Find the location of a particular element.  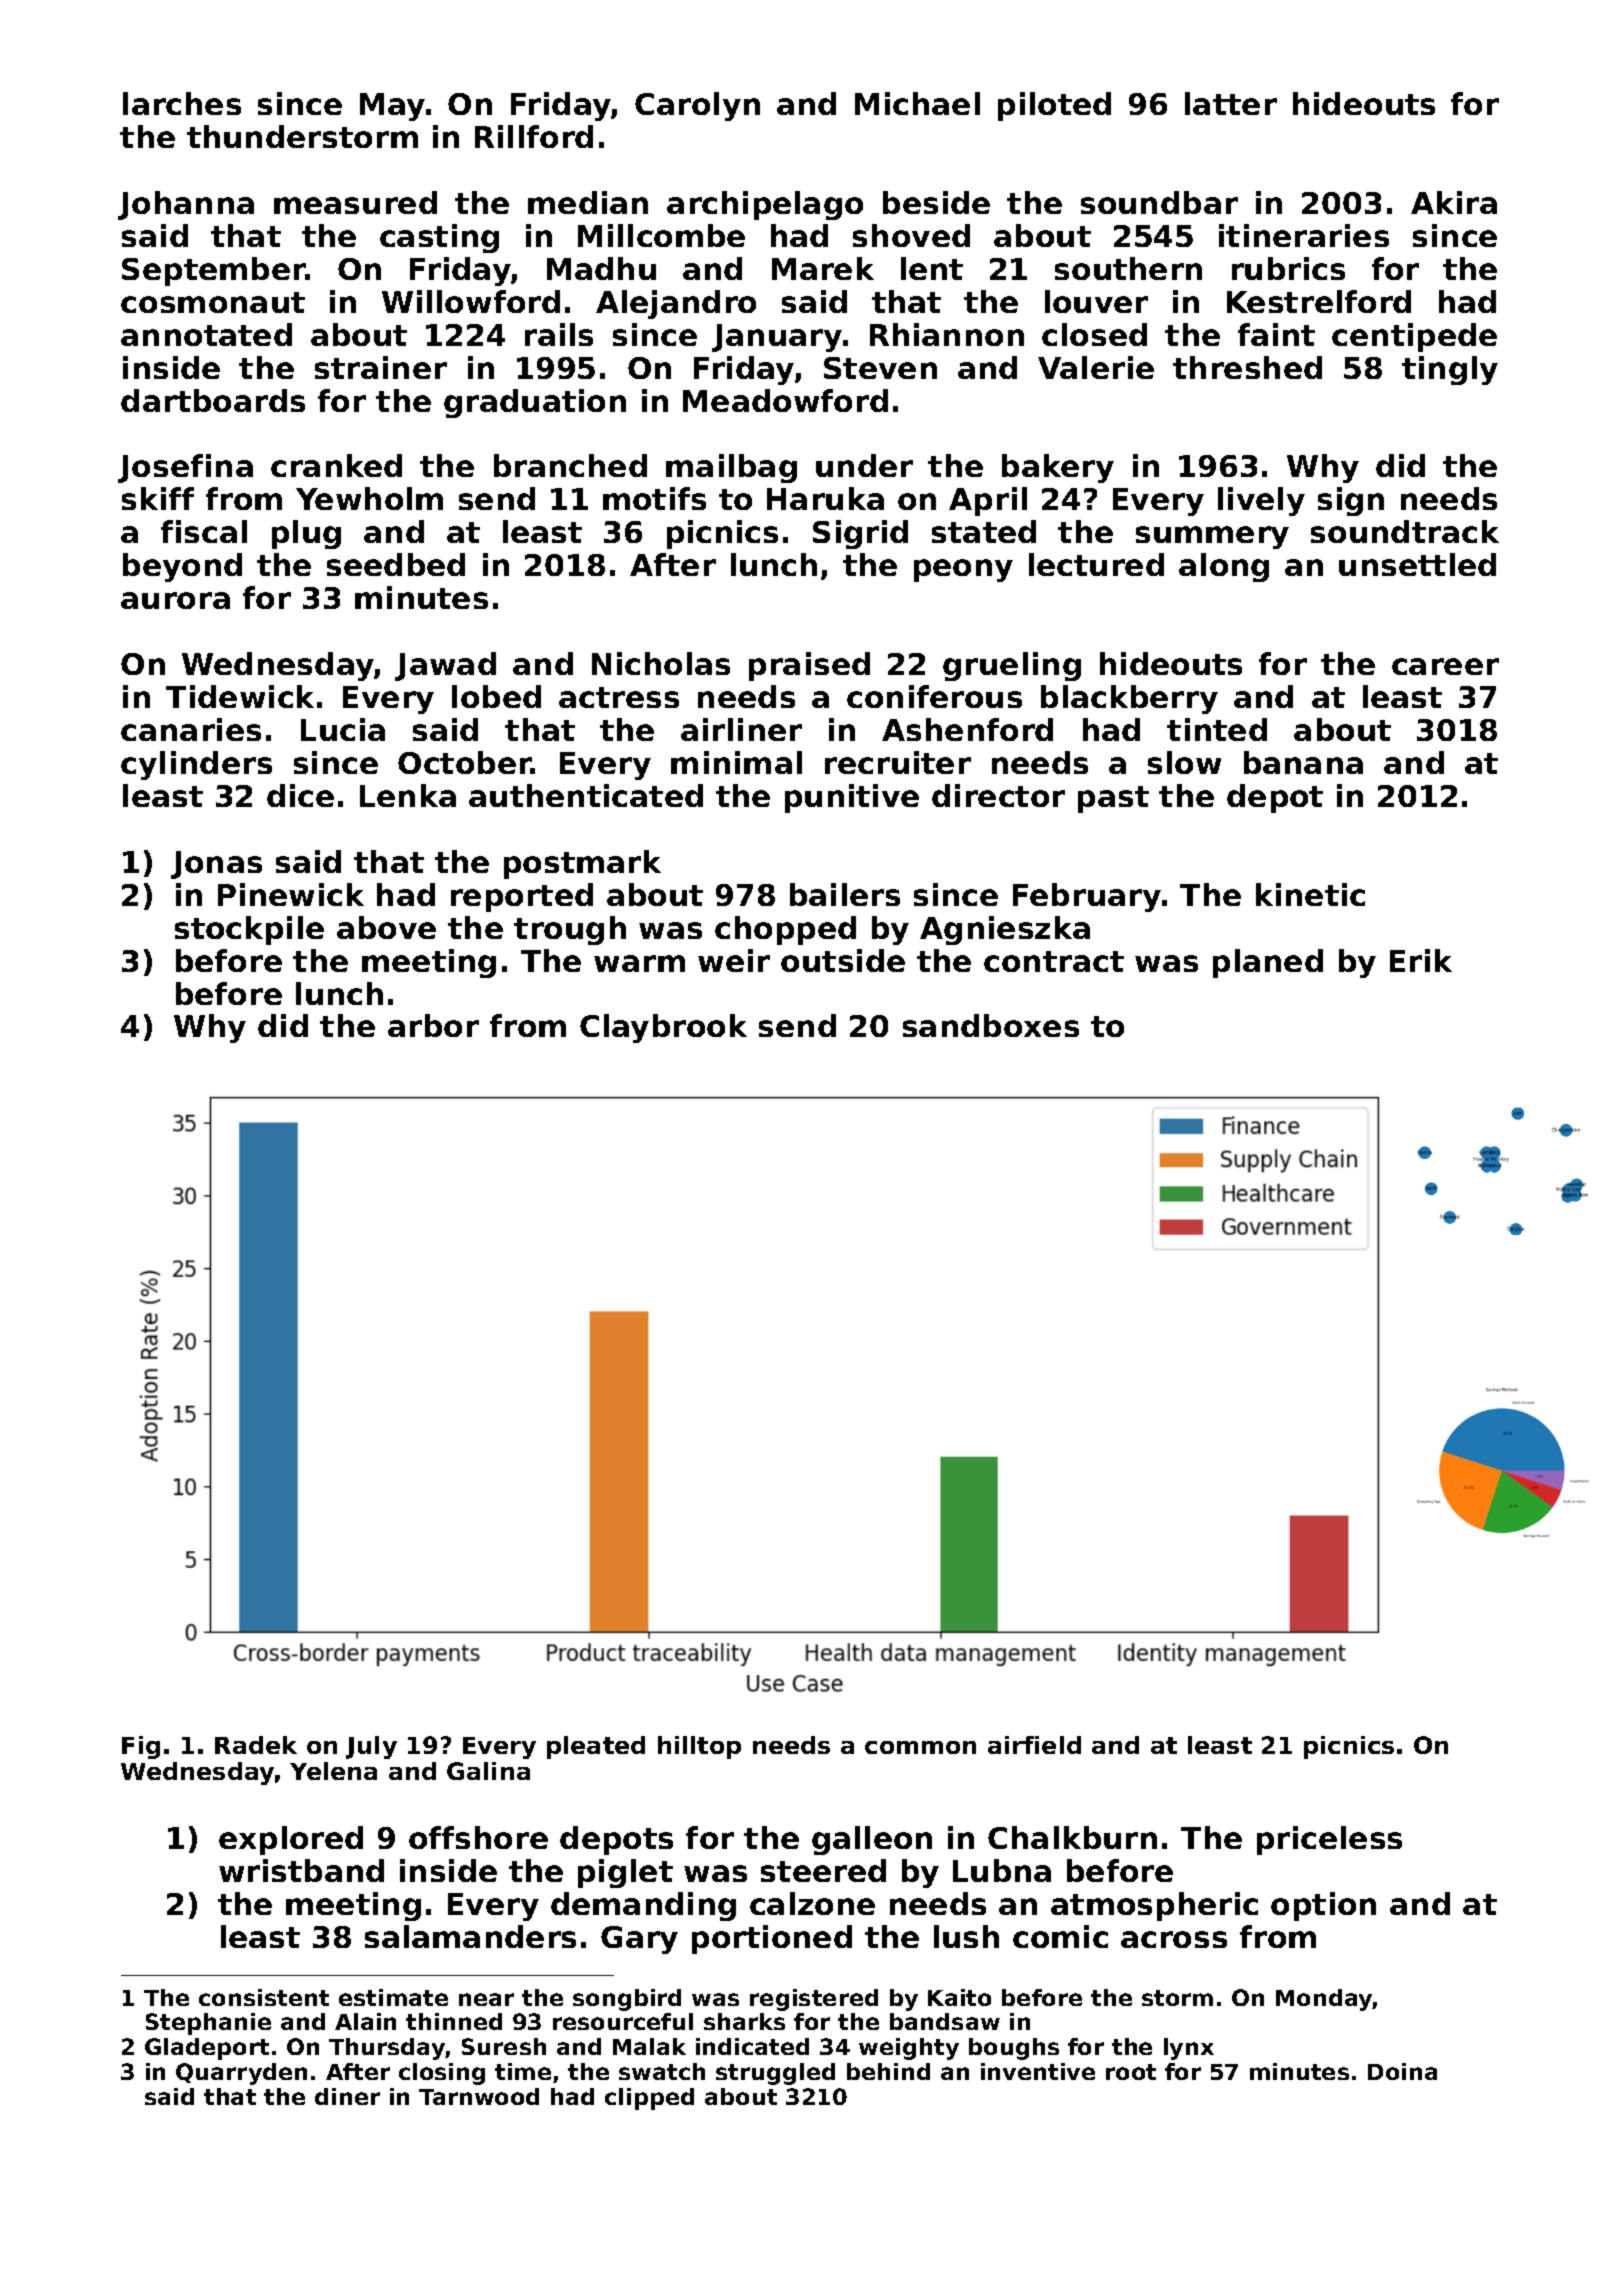

larches is located at coordinates (182, 103).
